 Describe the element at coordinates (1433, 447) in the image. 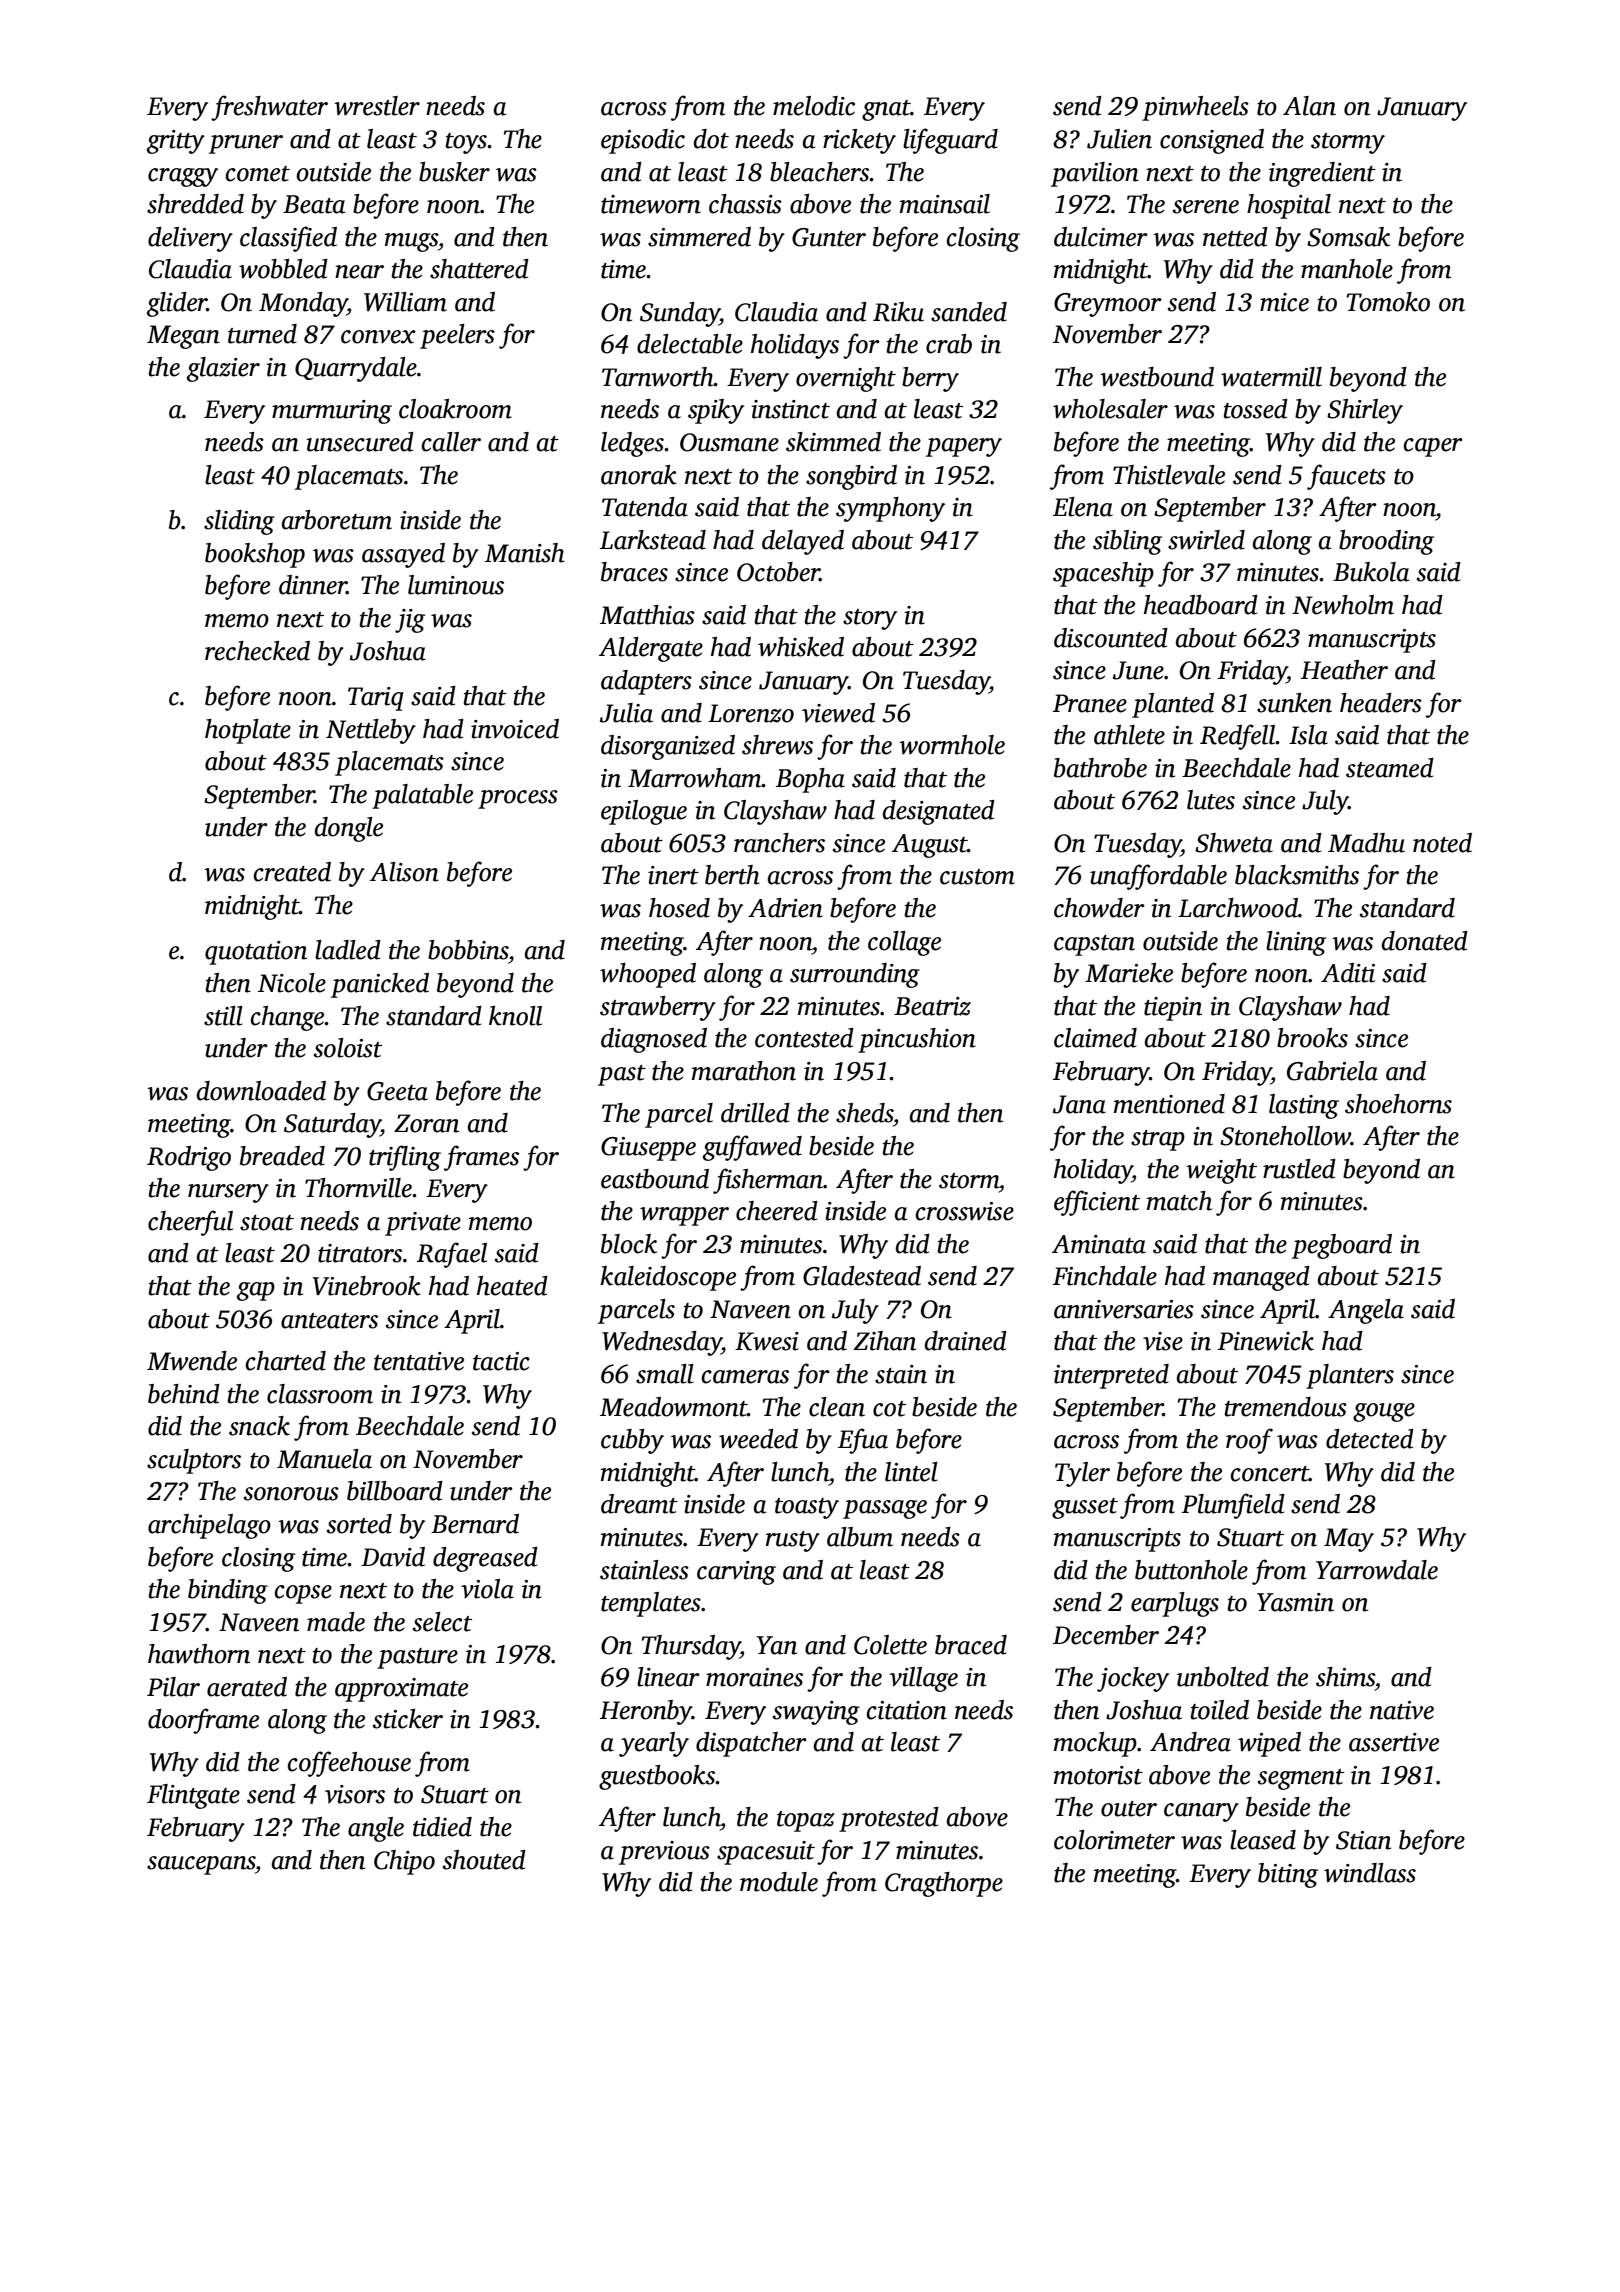

I see `caper` at that location.
